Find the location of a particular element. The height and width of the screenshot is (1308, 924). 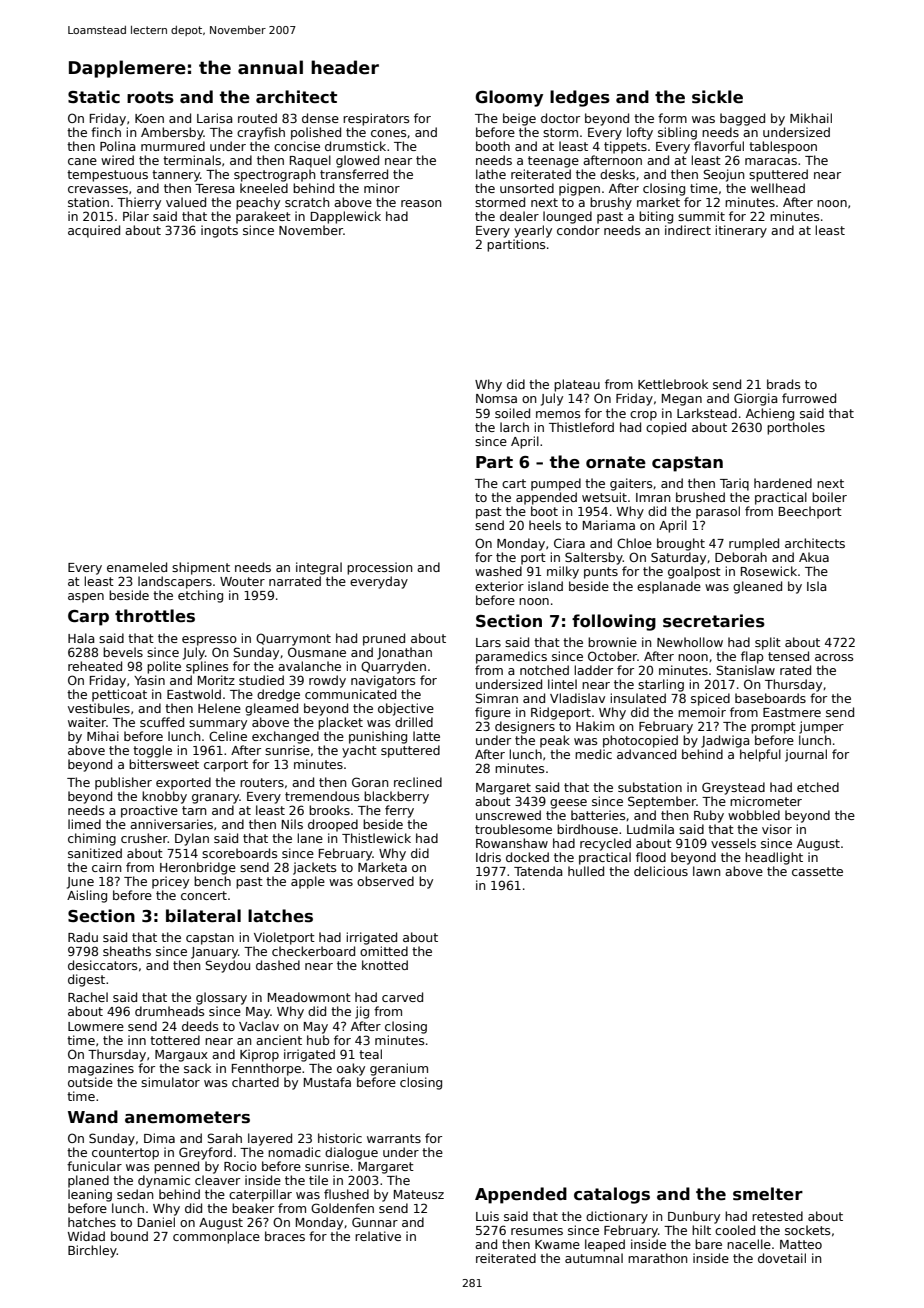

braces is located at coordinates (285, 1236).
